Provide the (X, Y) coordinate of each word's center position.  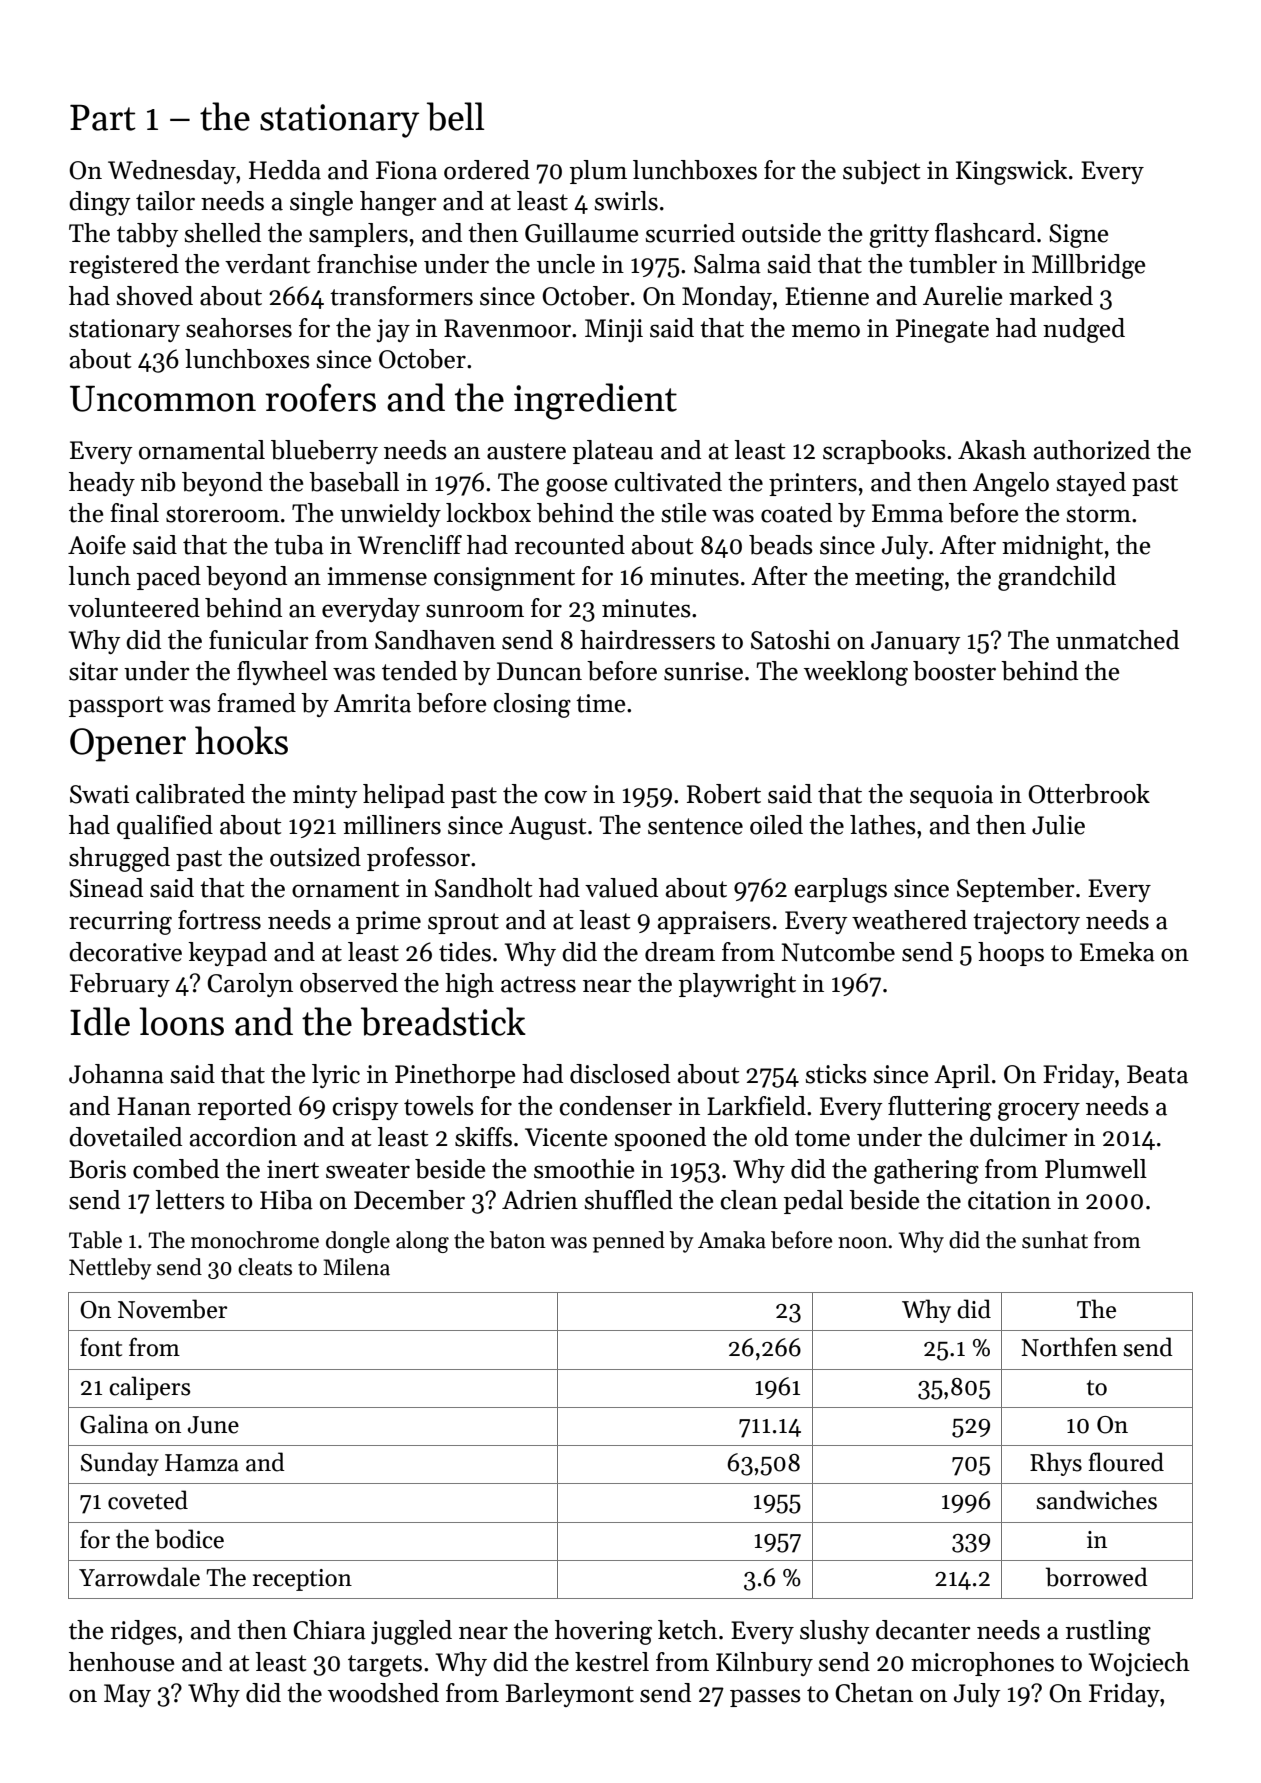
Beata (1157, 1074)
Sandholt (483, 888)
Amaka (732, 1240)
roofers (320, 397)
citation (1009, 1200)
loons (181, 1021)
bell (456, 116)
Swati (99, 794)
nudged (1084, 330)
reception (302, 1580)
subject (881, 172)
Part (103, 118)
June (213, 1425)
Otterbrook (1089, 794)
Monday (727, 298)
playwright (737, 985)
